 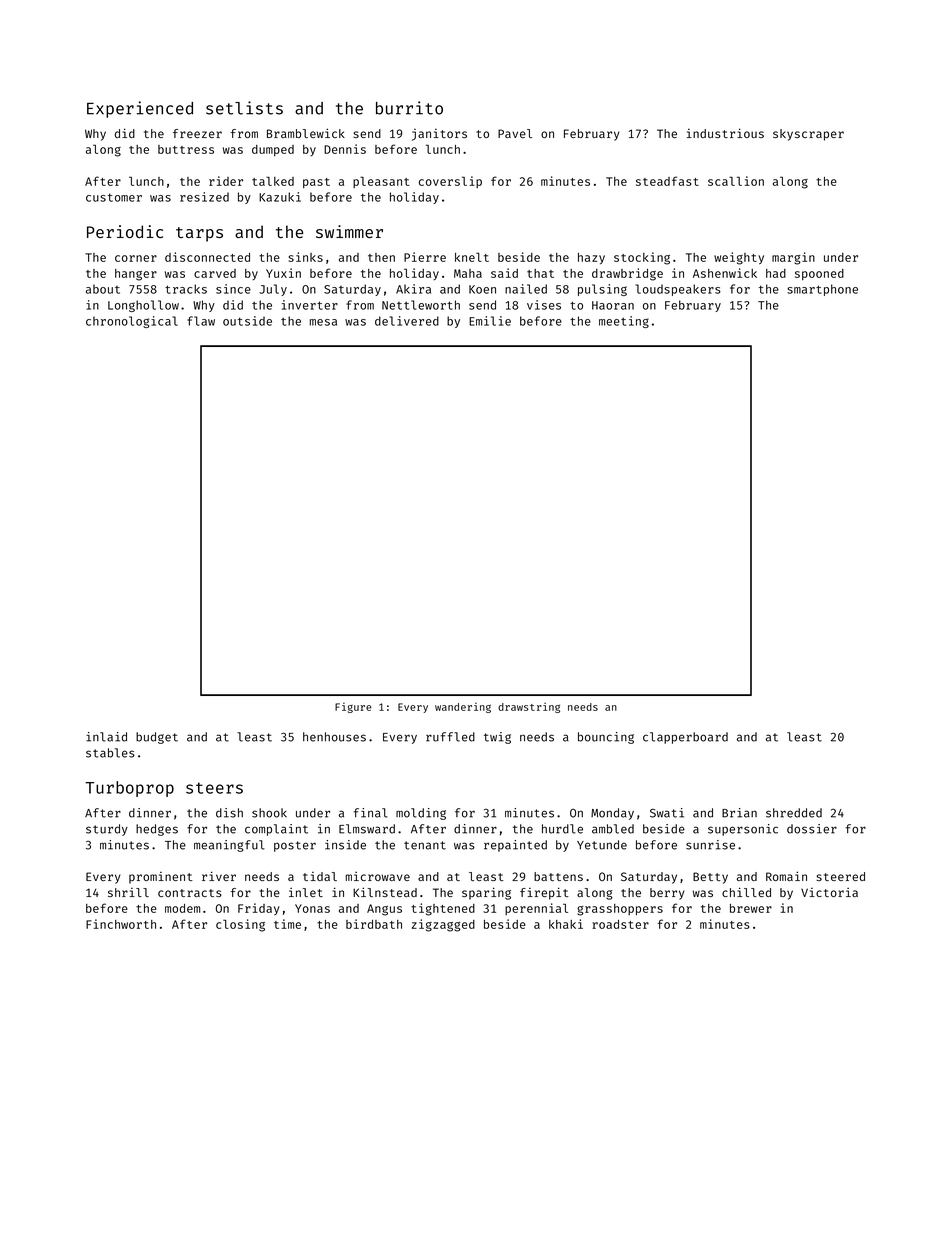 What do you see at coordinates (624, 322) in the page?
I see `meeting` at bounding box center [624, 322].
